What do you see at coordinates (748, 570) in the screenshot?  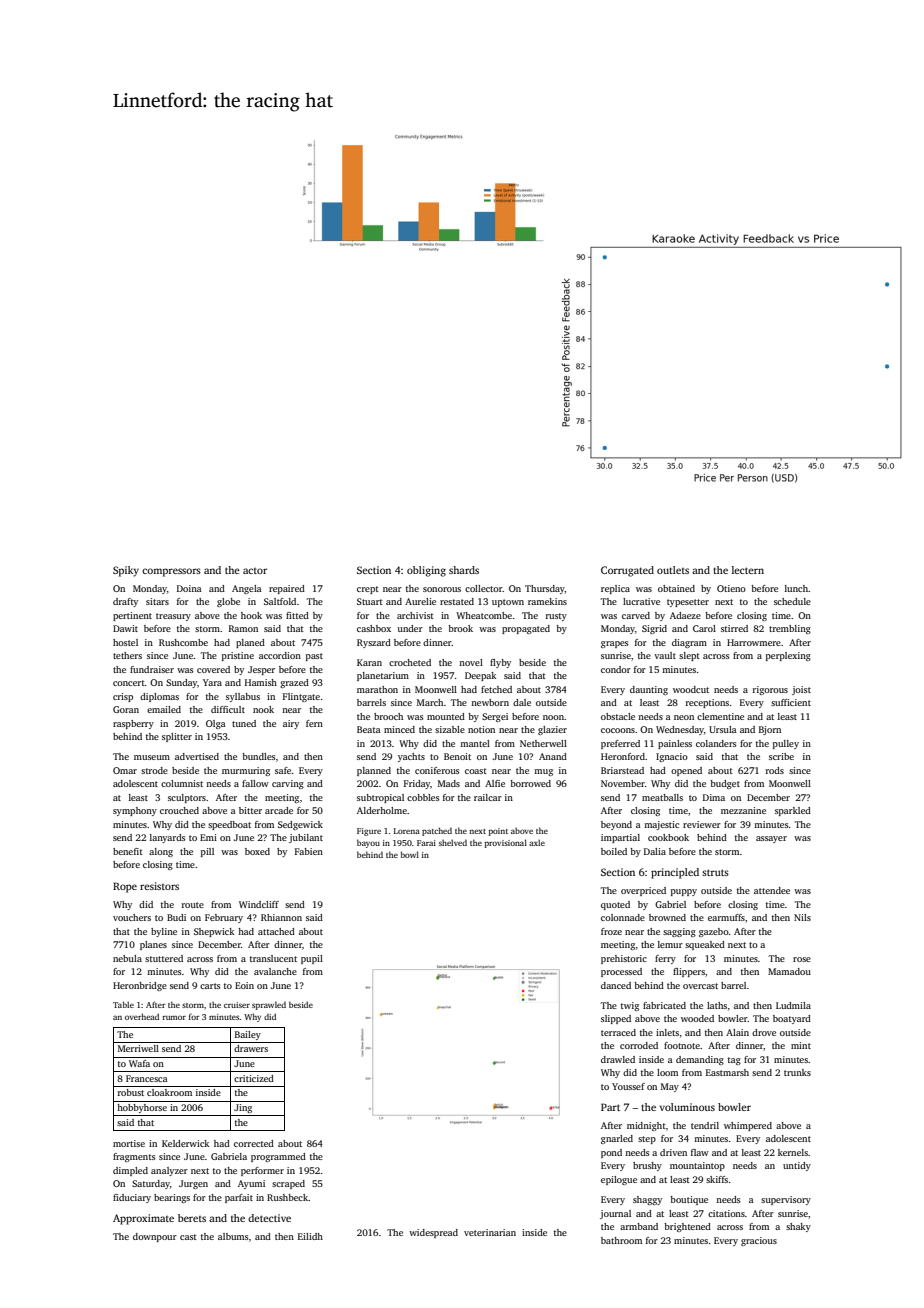 I see `lectern` at bounding box center [748, 570].
